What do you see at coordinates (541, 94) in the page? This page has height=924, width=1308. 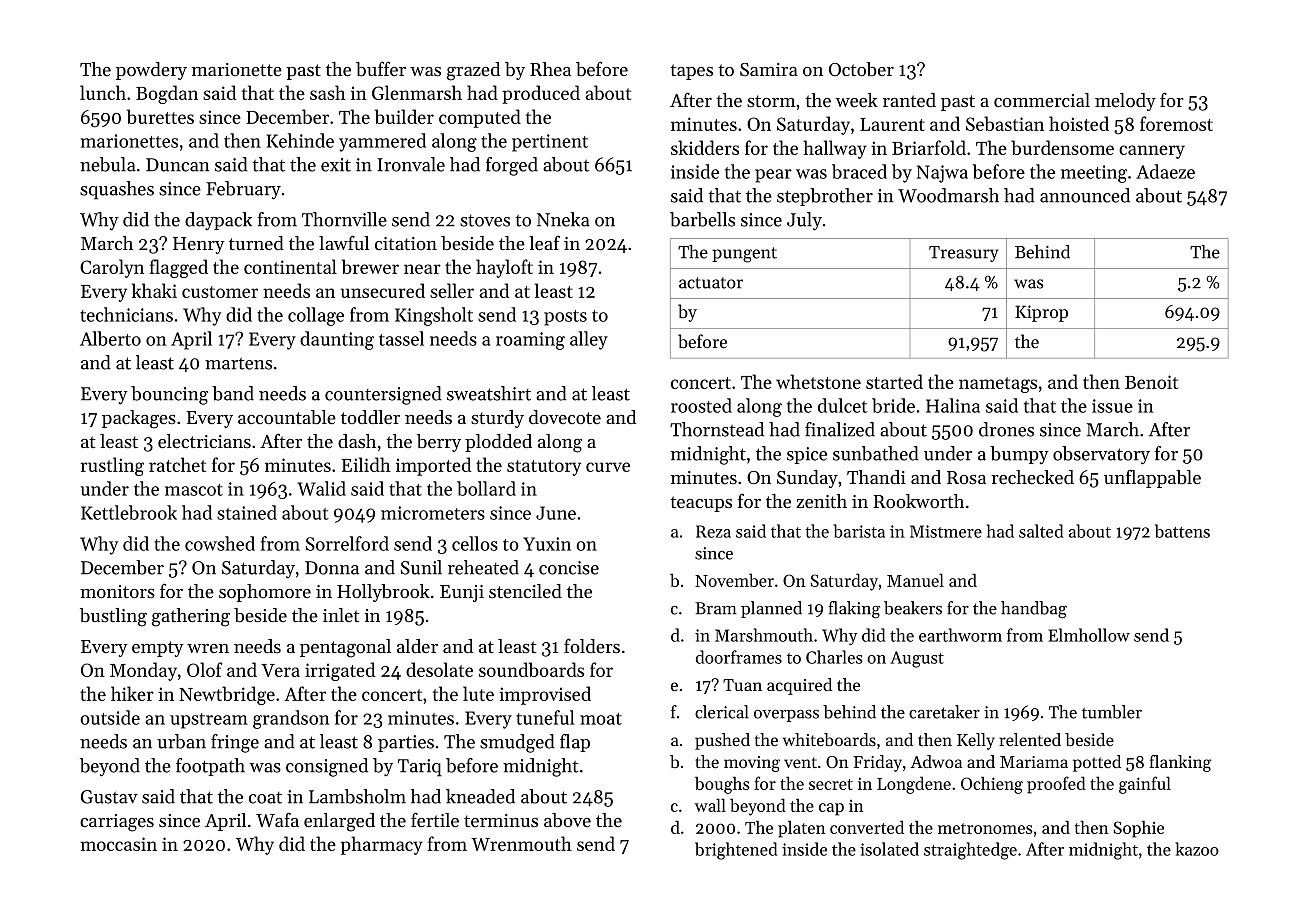 I see `produced` at bounding box center [541, 94].
